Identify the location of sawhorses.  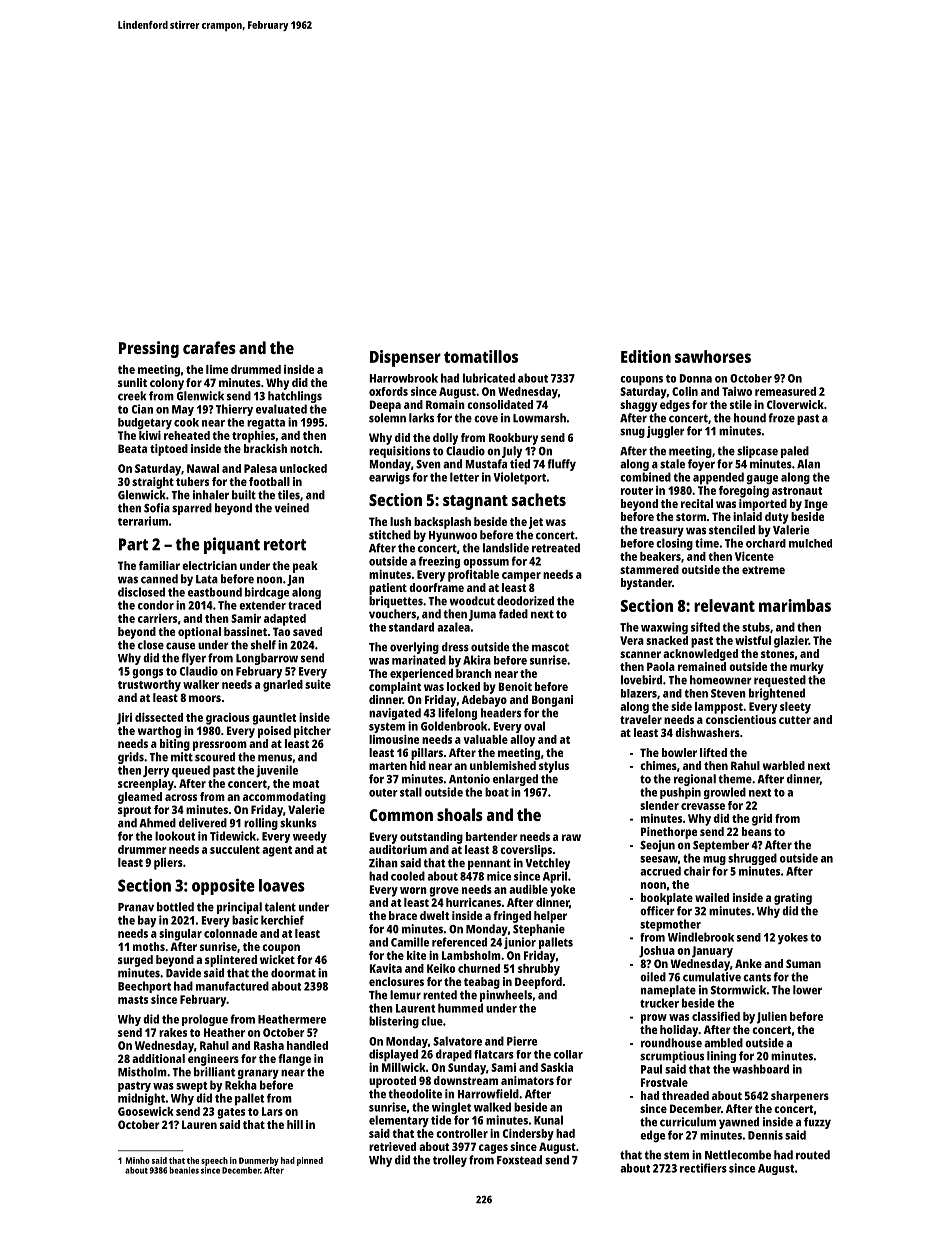
(713, 356).
